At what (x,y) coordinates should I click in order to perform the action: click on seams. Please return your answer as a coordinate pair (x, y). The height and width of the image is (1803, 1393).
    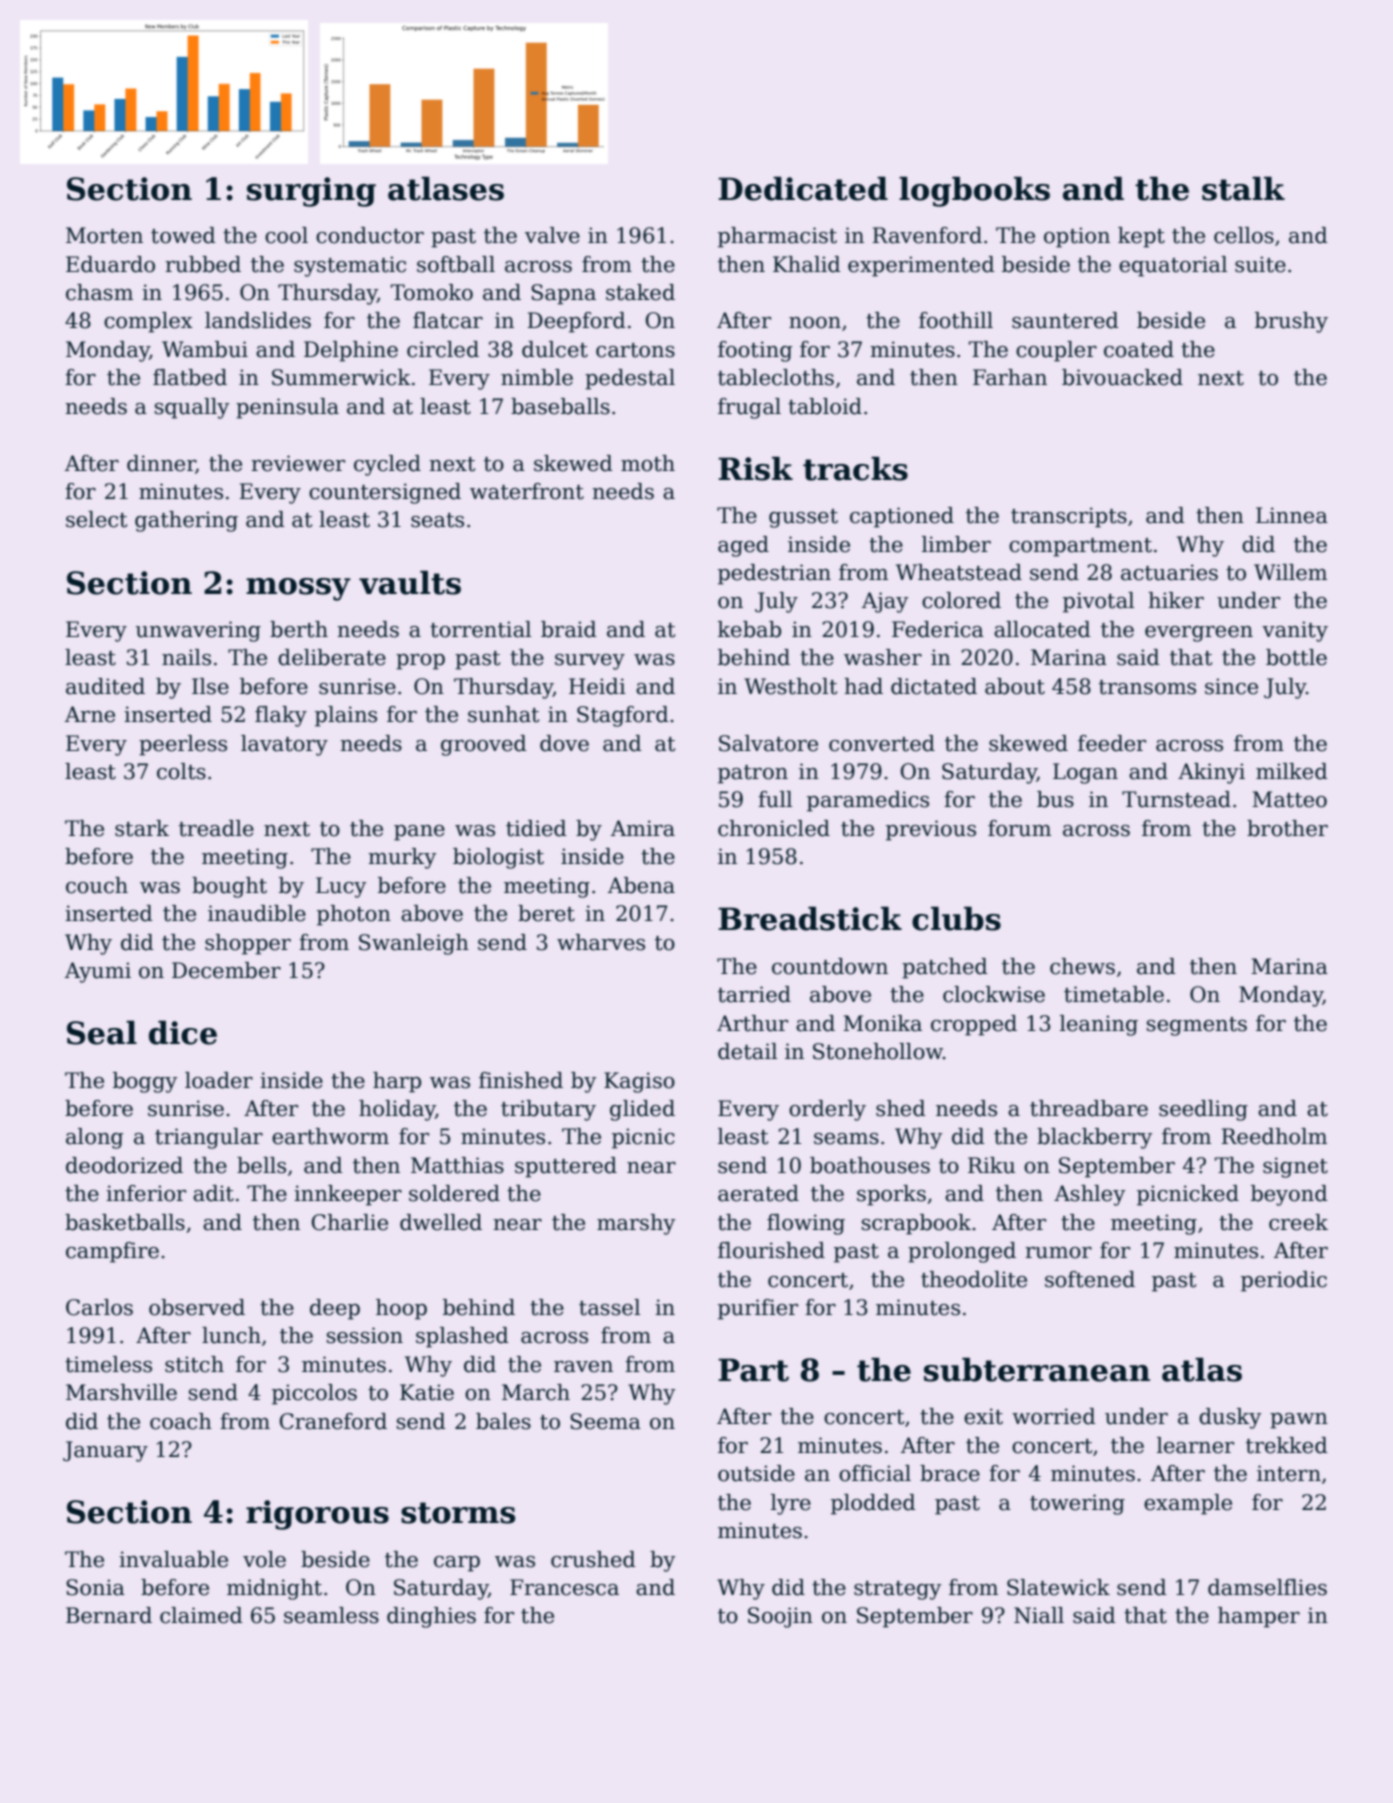
    Looking at the image, I should click on (846, 1139).
